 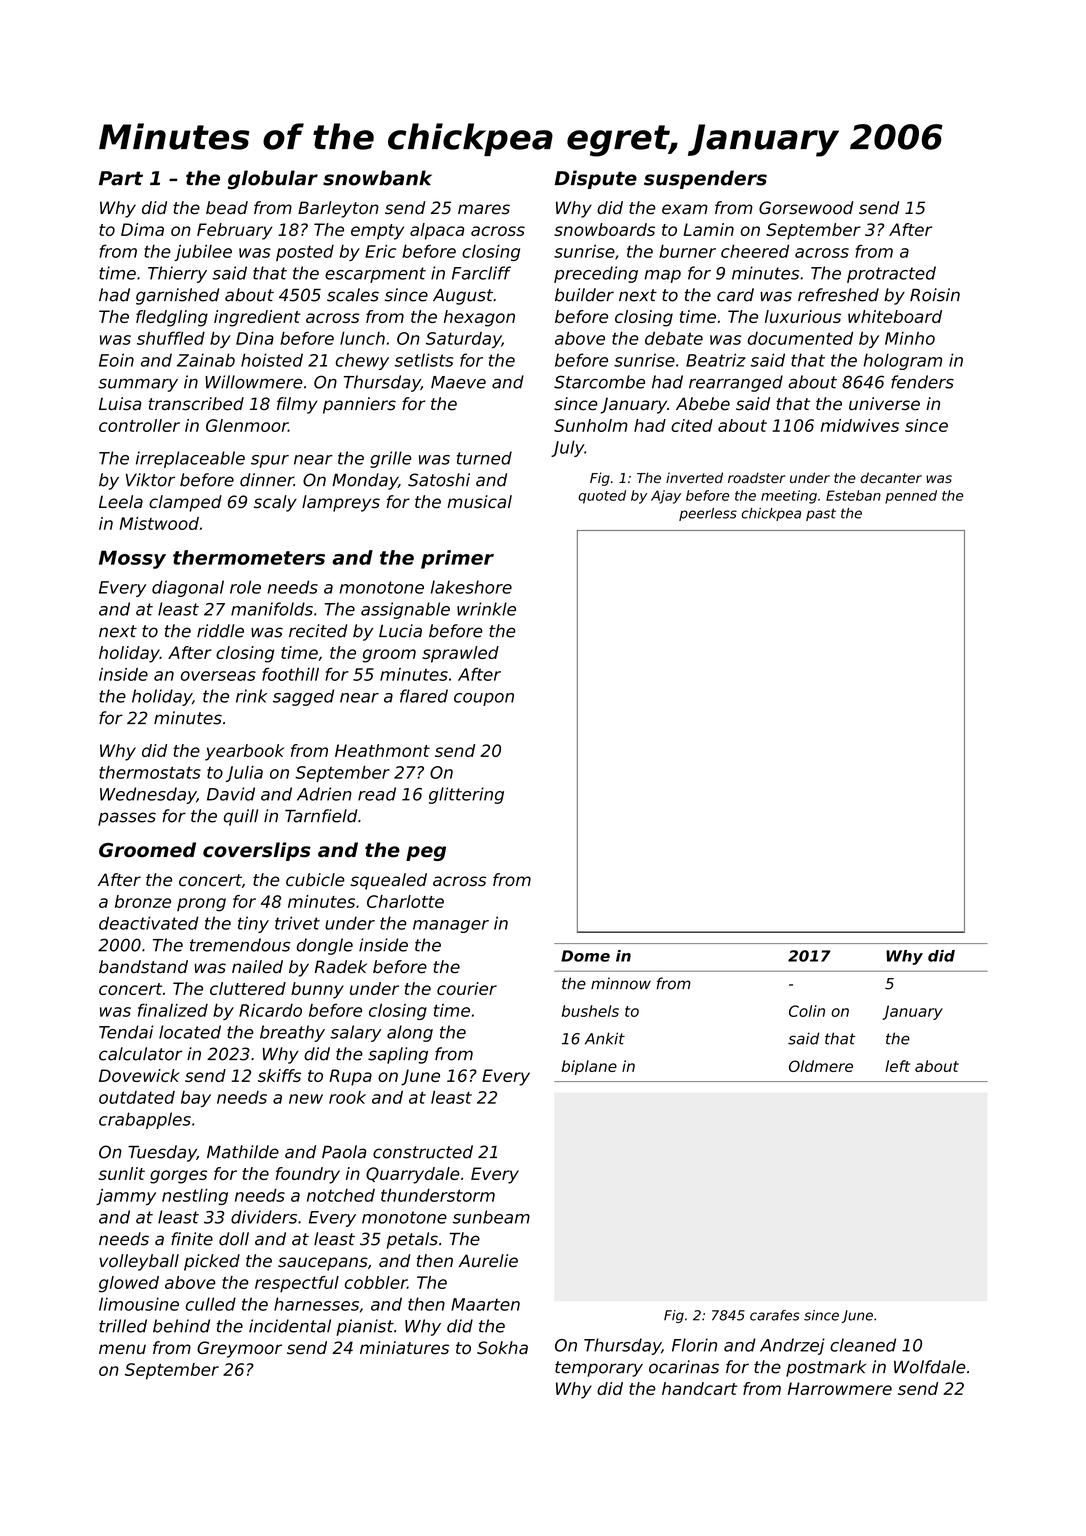 What do you see at coordinates (840, 1388) in the screenshot?
I see `Harrowmere` at bounding box center [840, 1388].
